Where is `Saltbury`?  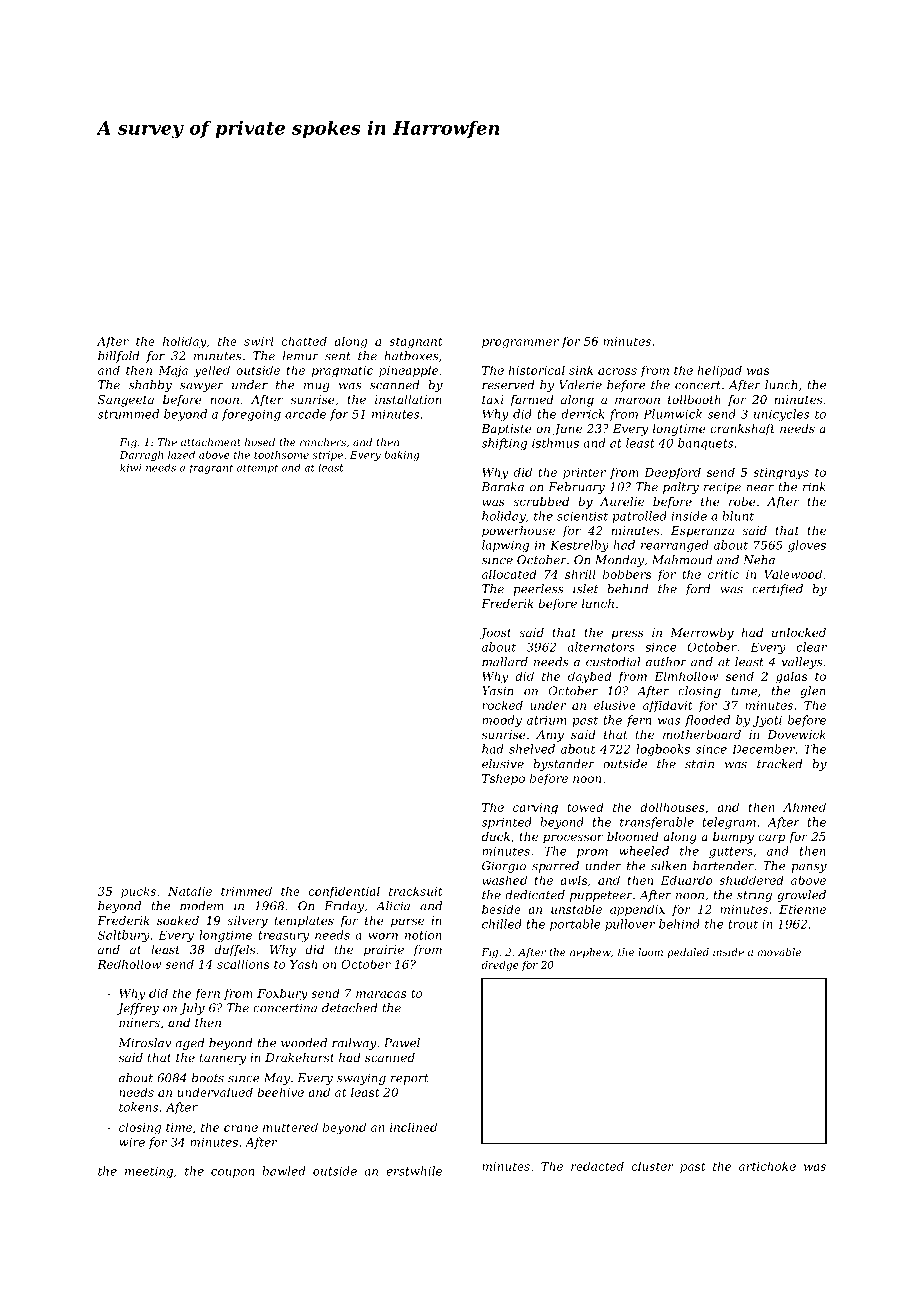 Saltbury is located at coordinates (124, 936).
